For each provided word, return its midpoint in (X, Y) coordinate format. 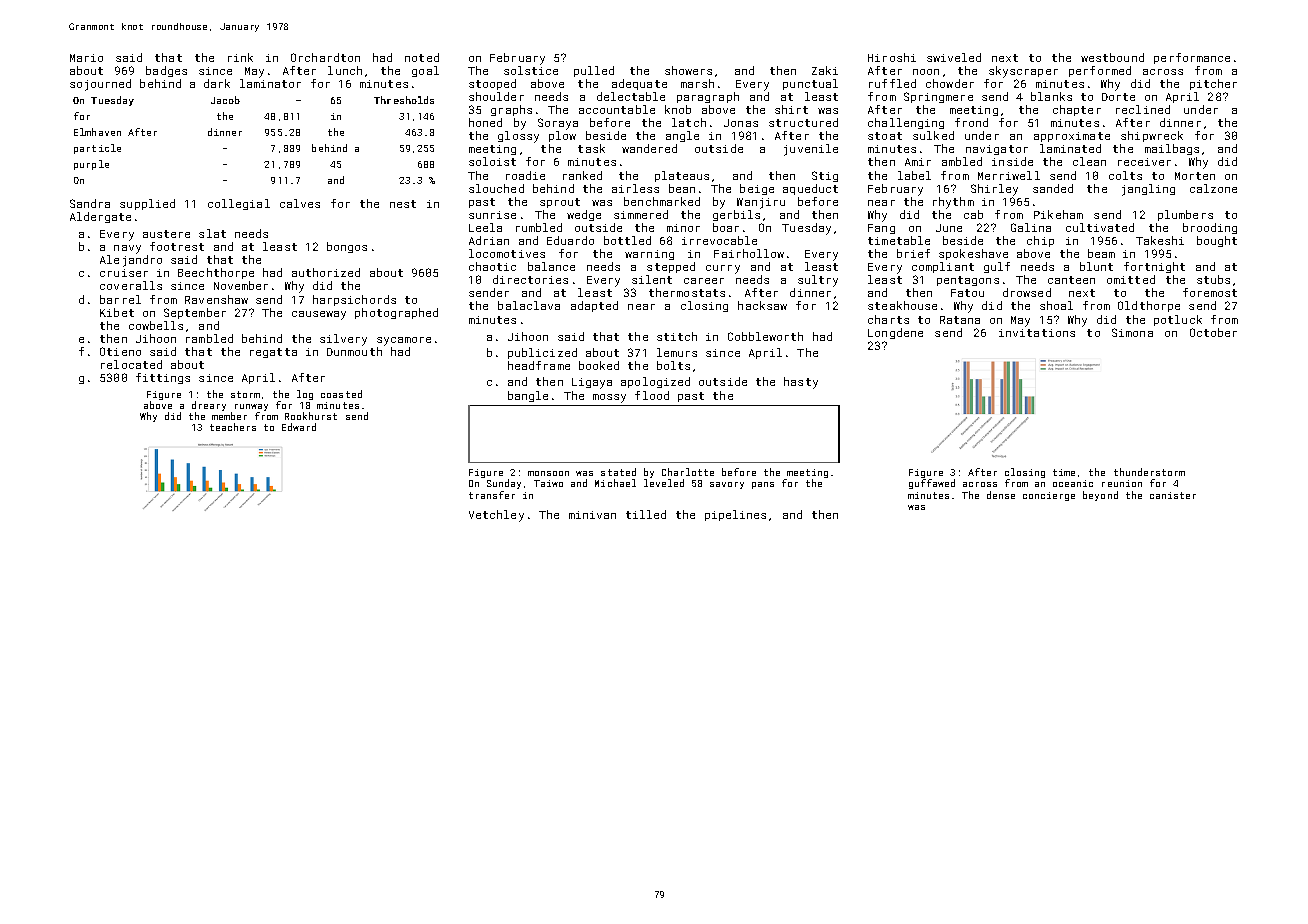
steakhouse (902, 305)
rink (240, 57)
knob (678, 109)
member (229, 416)
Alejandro (131, 261)
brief (913, 253)
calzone (1213, 188)
